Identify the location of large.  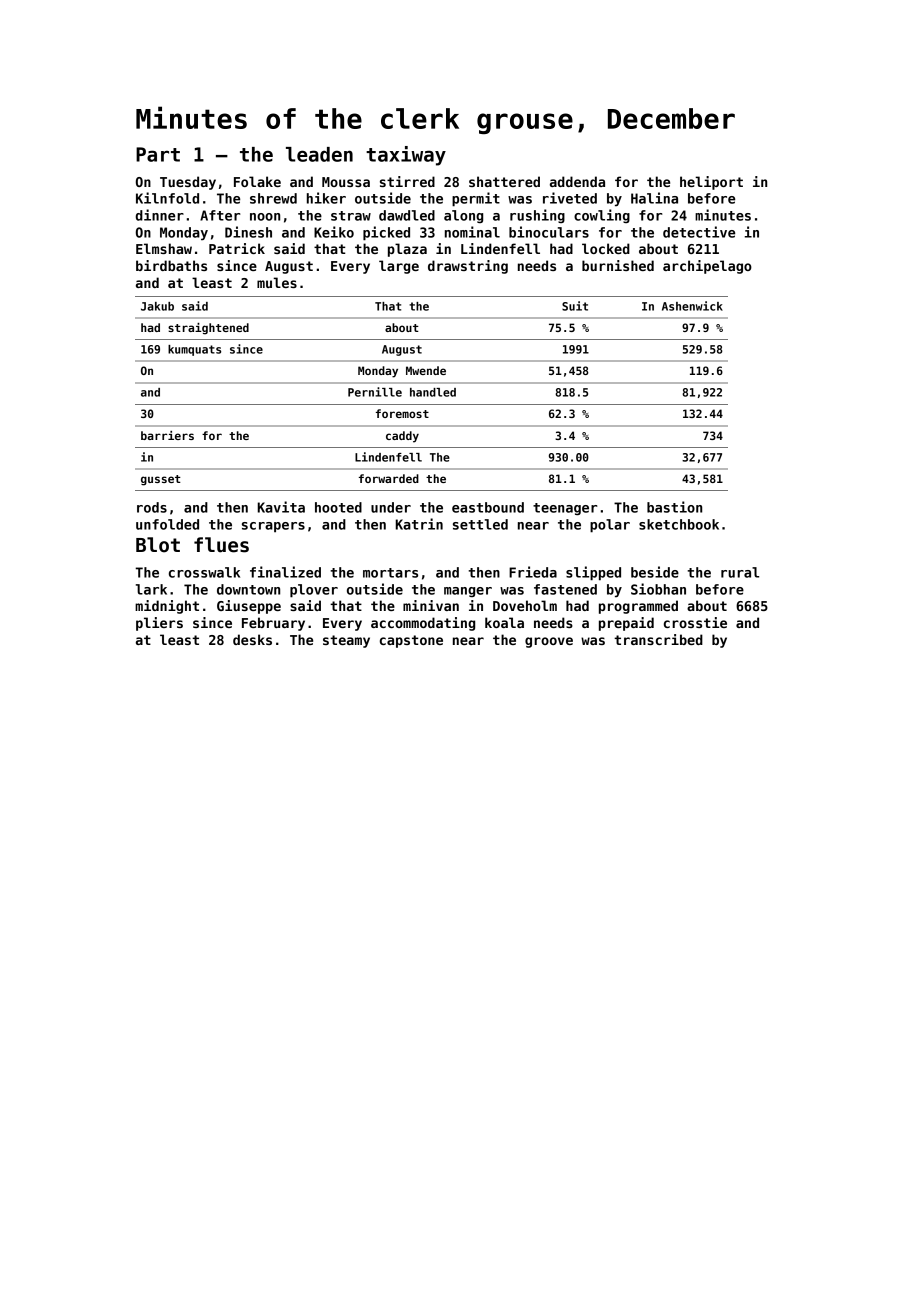
(399, 267).
